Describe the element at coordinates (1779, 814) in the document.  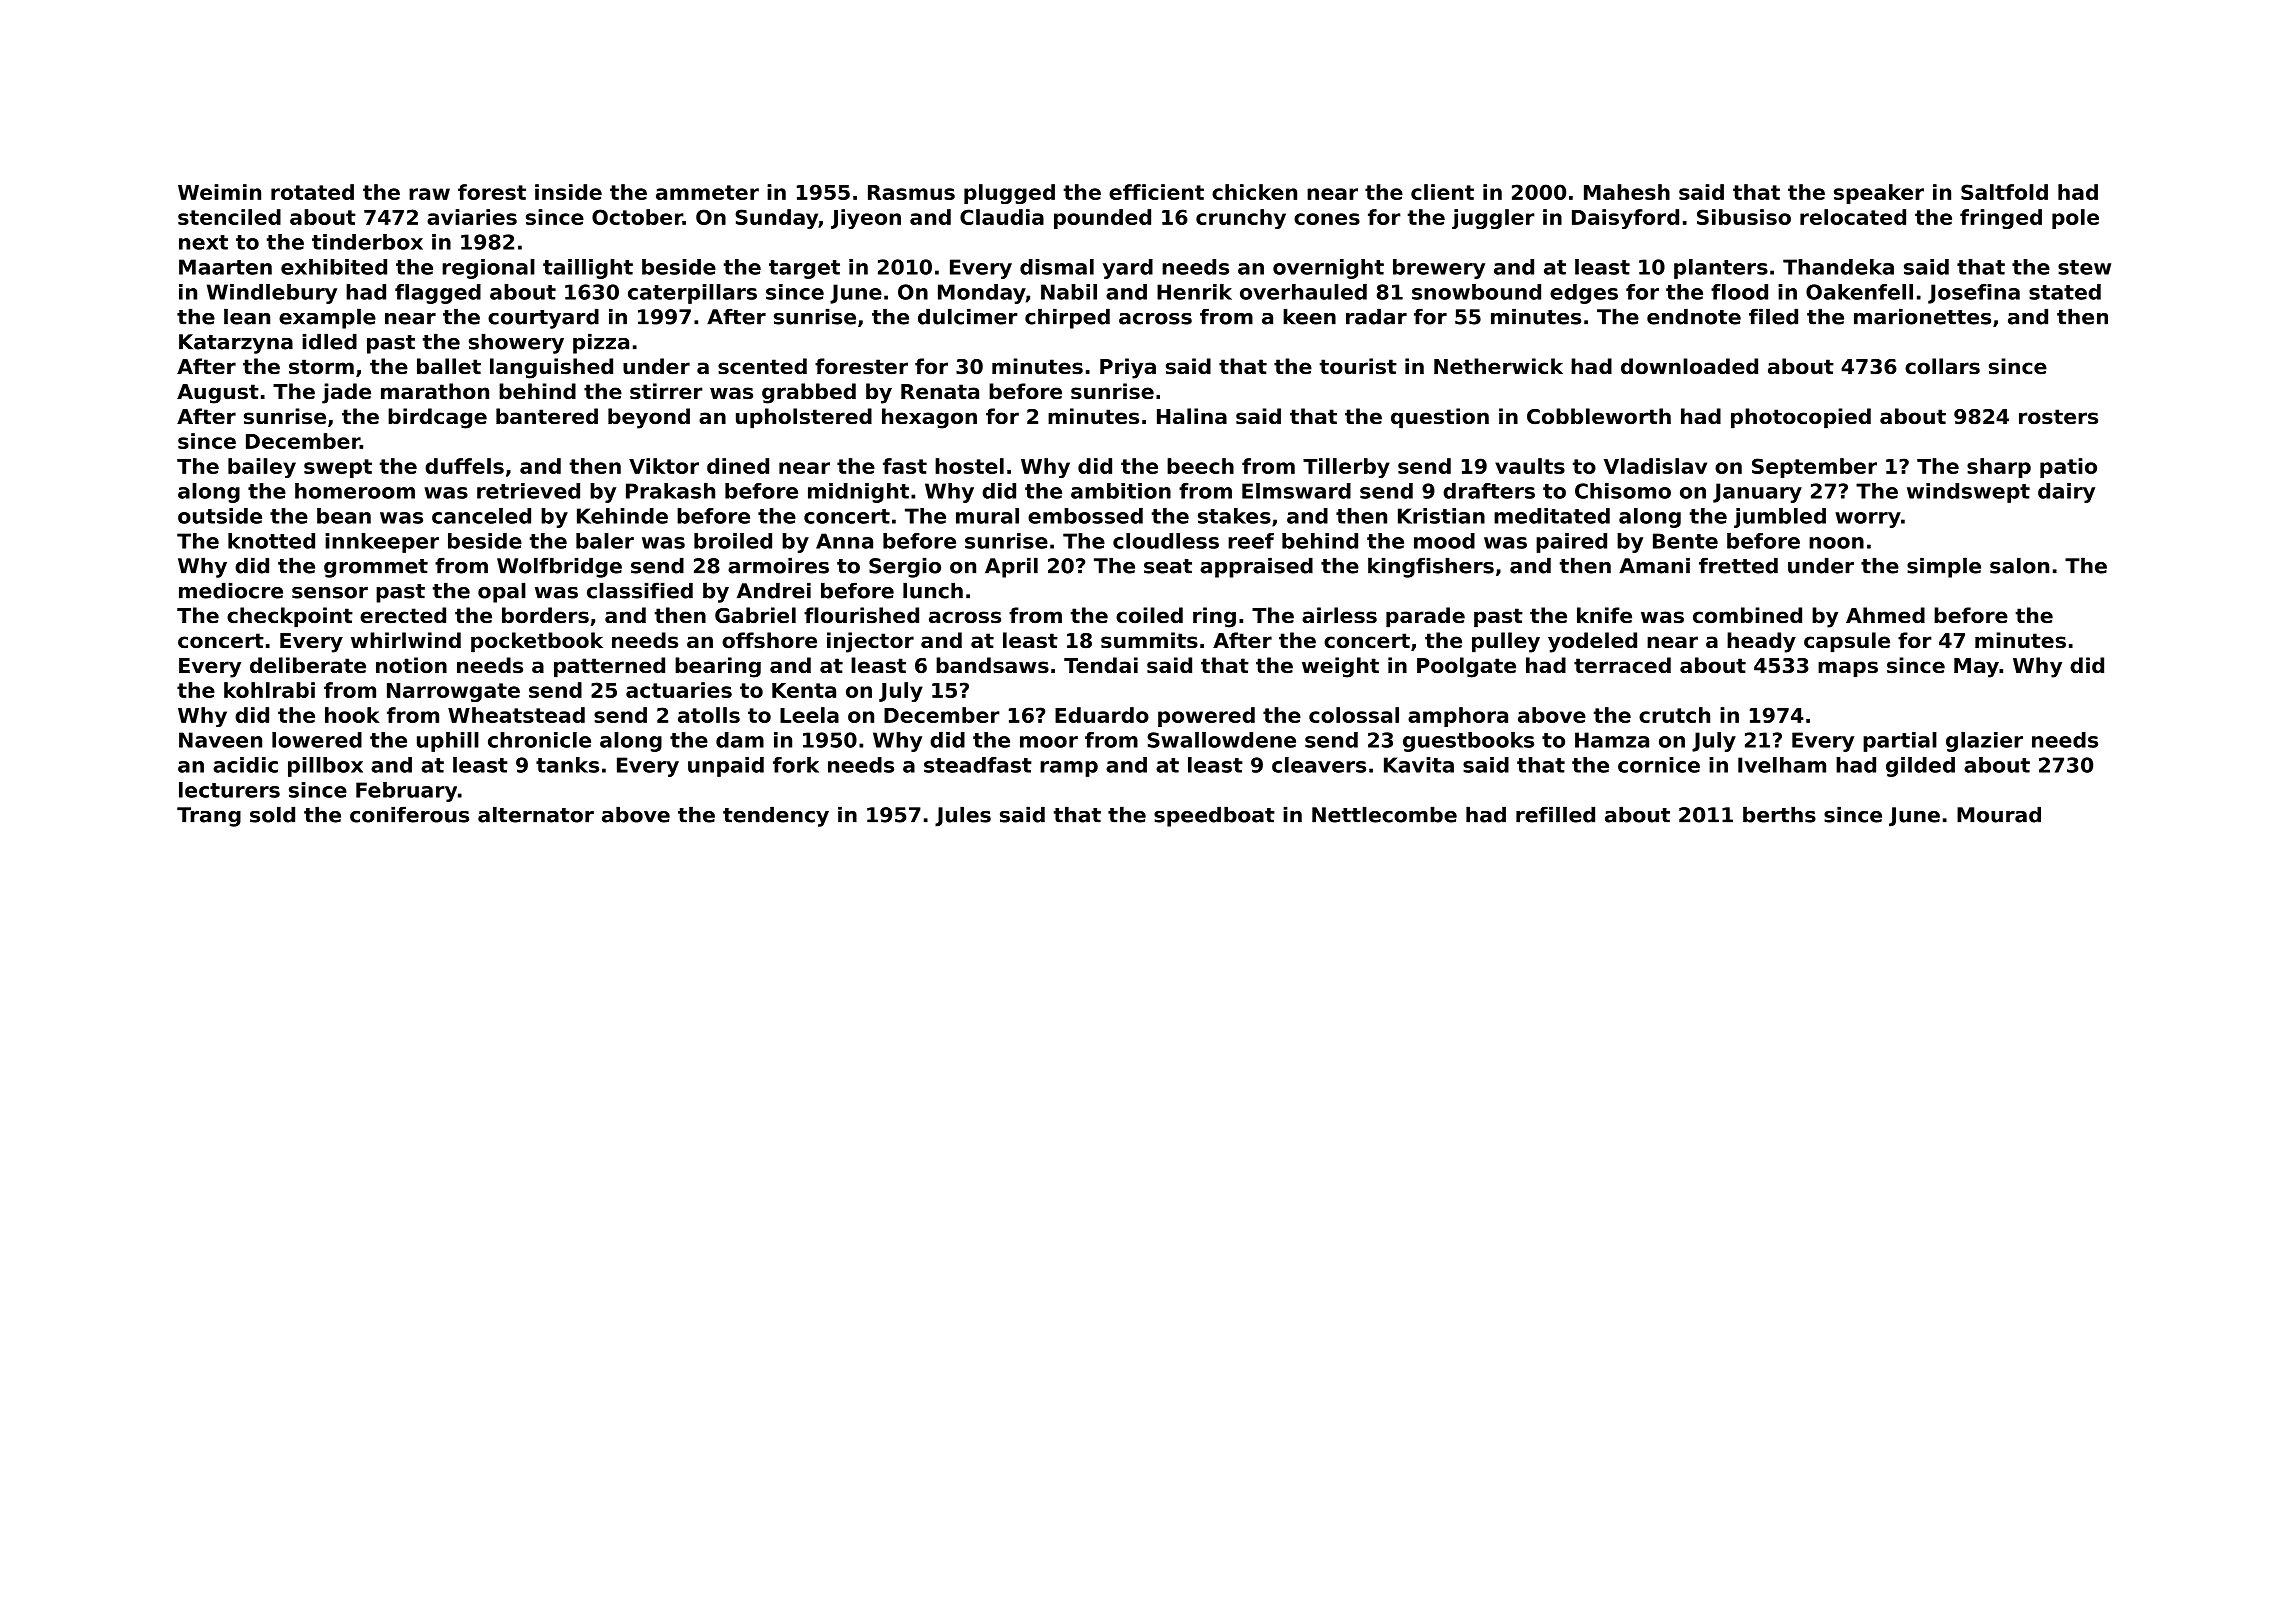
I see `berths` at that location.
